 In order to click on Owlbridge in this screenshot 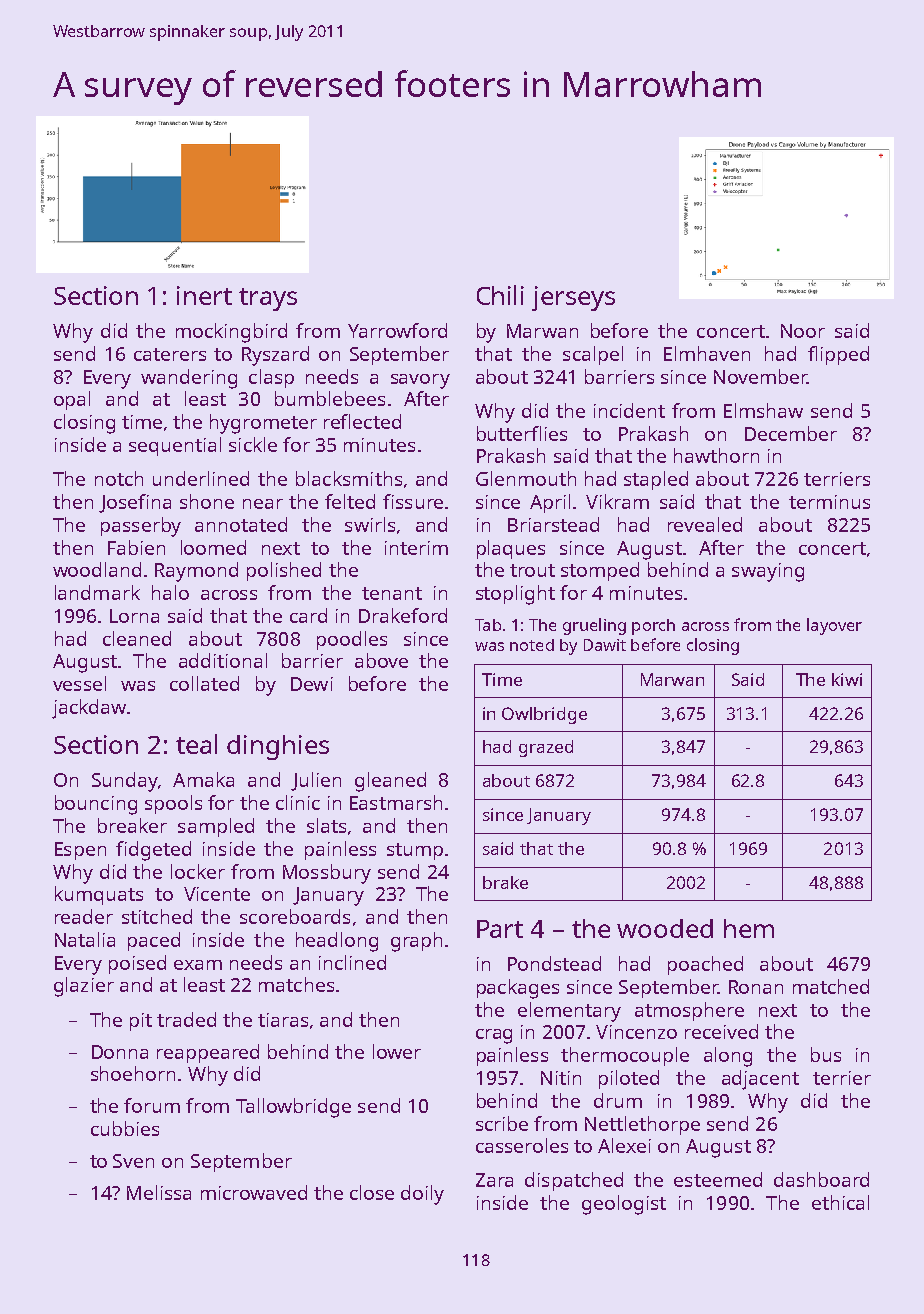, I will do `click(544, 715)`.
